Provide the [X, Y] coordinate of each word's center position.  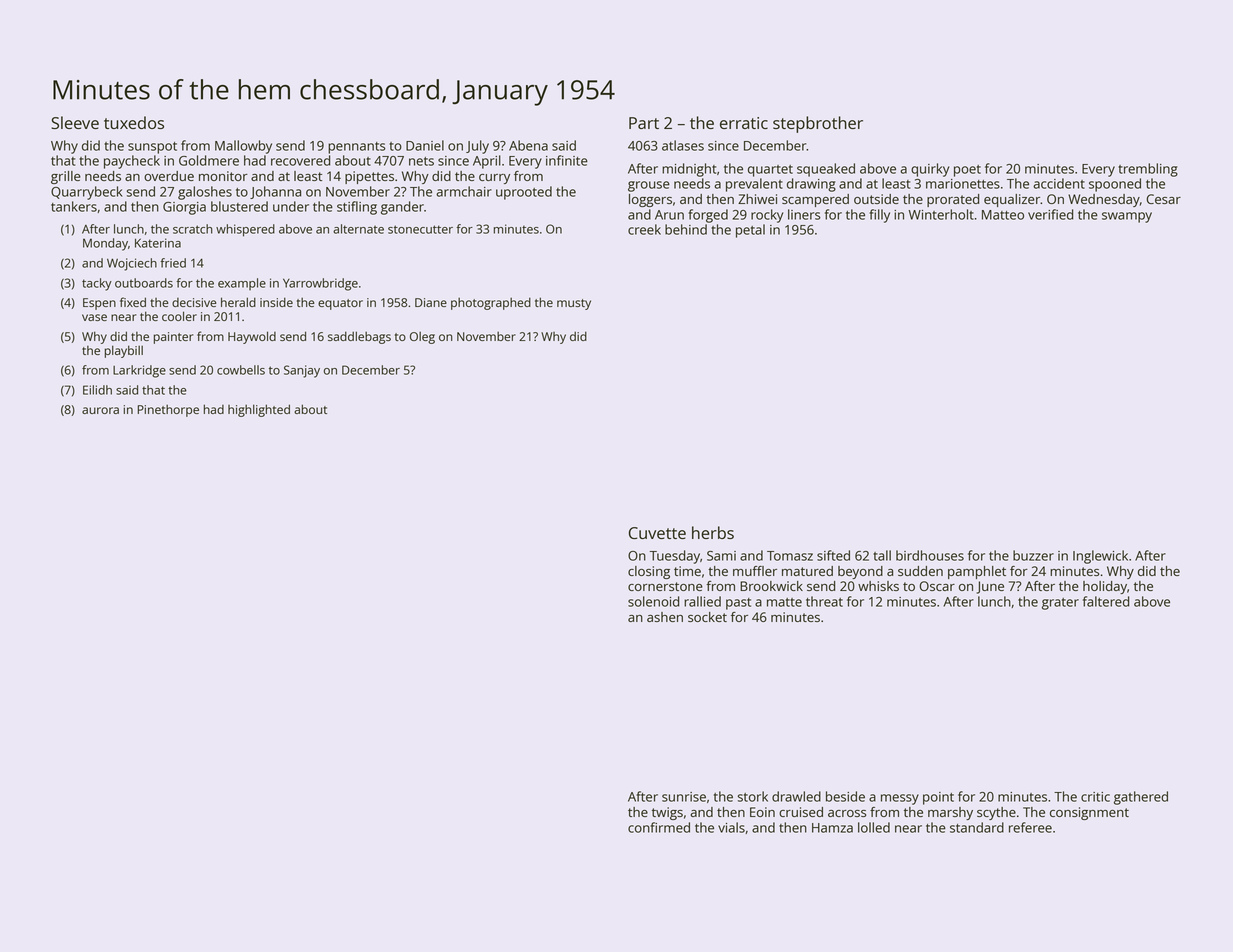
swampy [1127, 217]
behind [686, 229]
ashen [665, 617]
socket [707, 617]
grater [1060, 604]
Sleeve [75, 122]
